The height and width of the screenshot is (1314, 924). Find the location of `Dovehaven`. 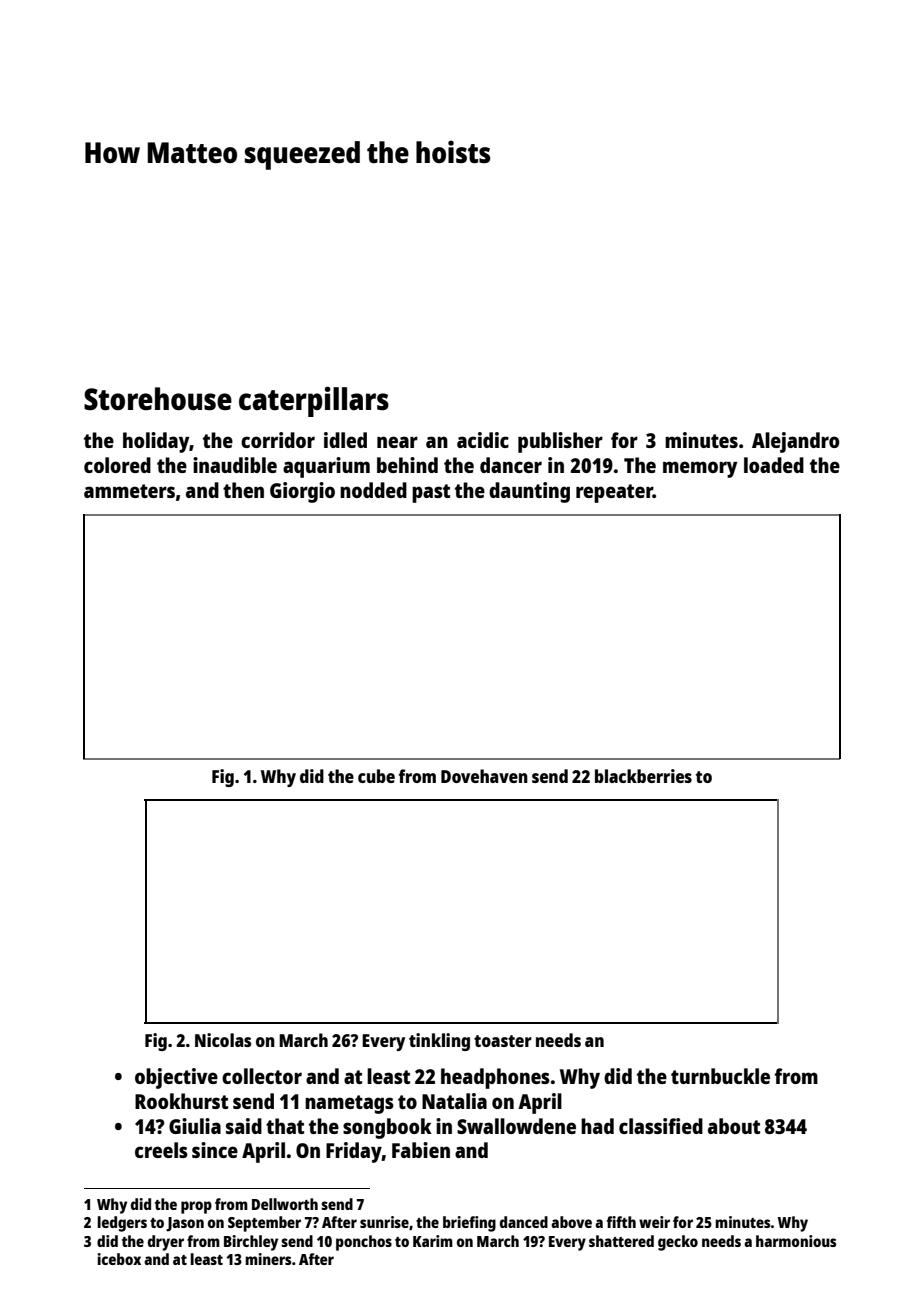

Dovehaven is located at coordinates (484, 776).
